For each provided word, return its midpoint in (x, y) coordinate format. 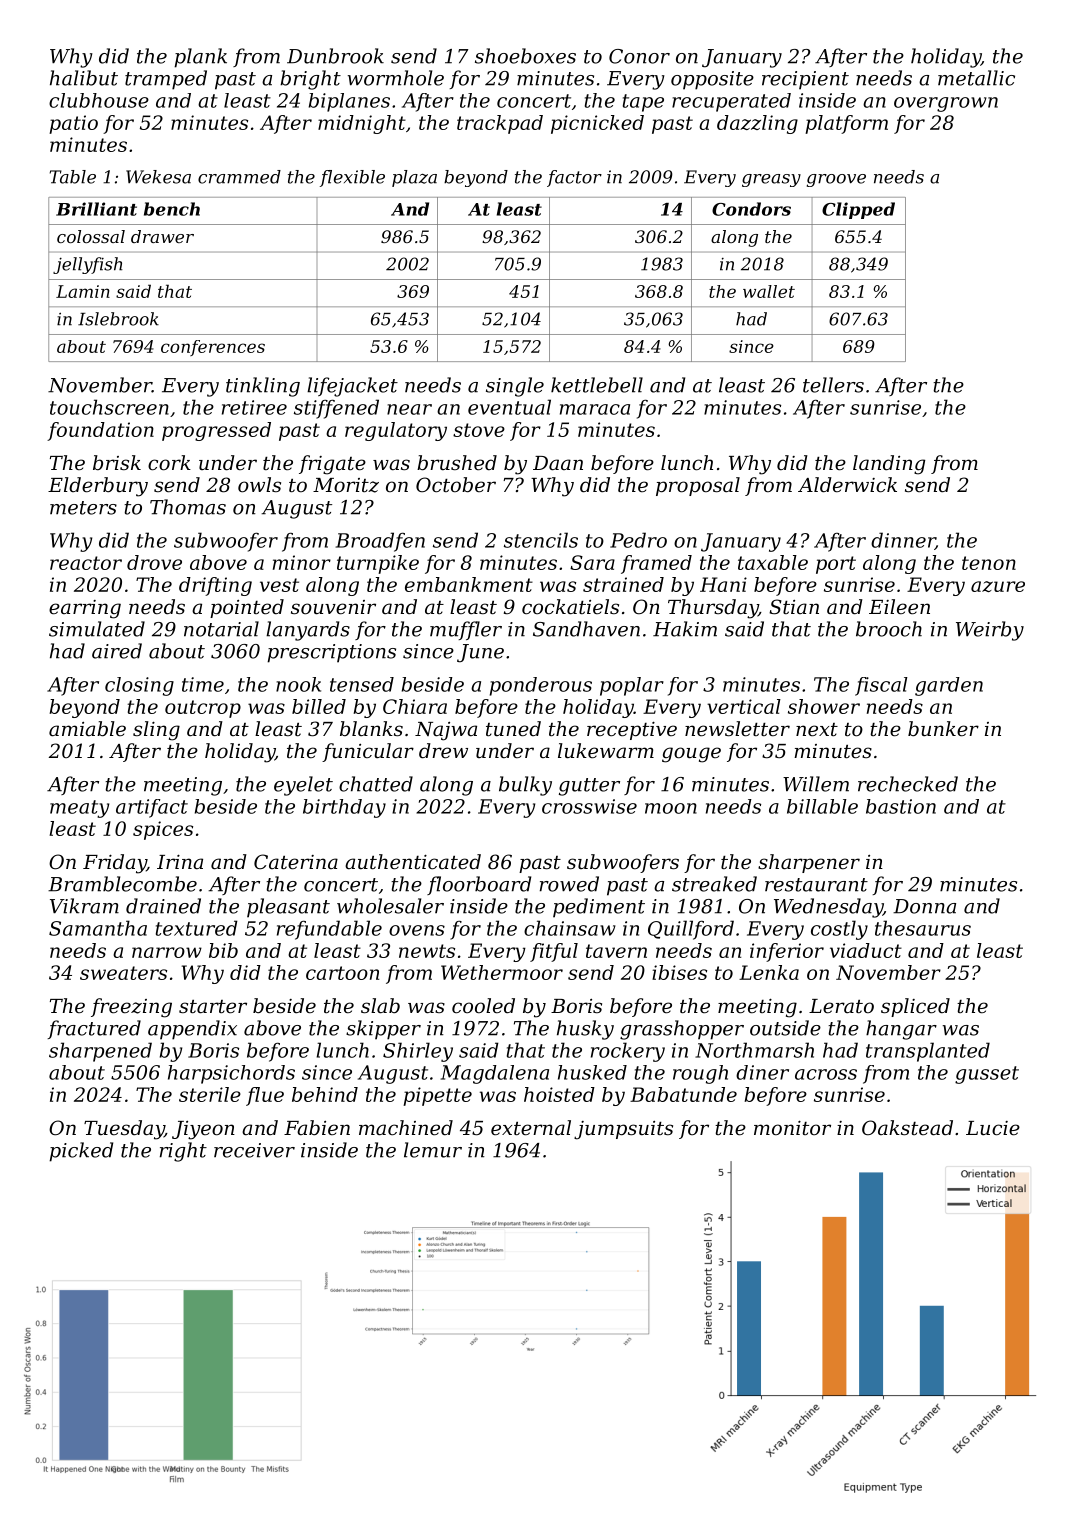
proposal (698, 486)
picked (81, 1152)
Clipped (858, 210)
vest (279, 585)
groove (836, 180)
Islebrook (118, 319)
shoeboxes (525, 56)
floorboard (479, 885)
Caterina (296, 862)
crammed (239, 177)
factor (574, 178)
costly (839, 930)
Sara (592, 562)
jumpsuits (623, 1130)
